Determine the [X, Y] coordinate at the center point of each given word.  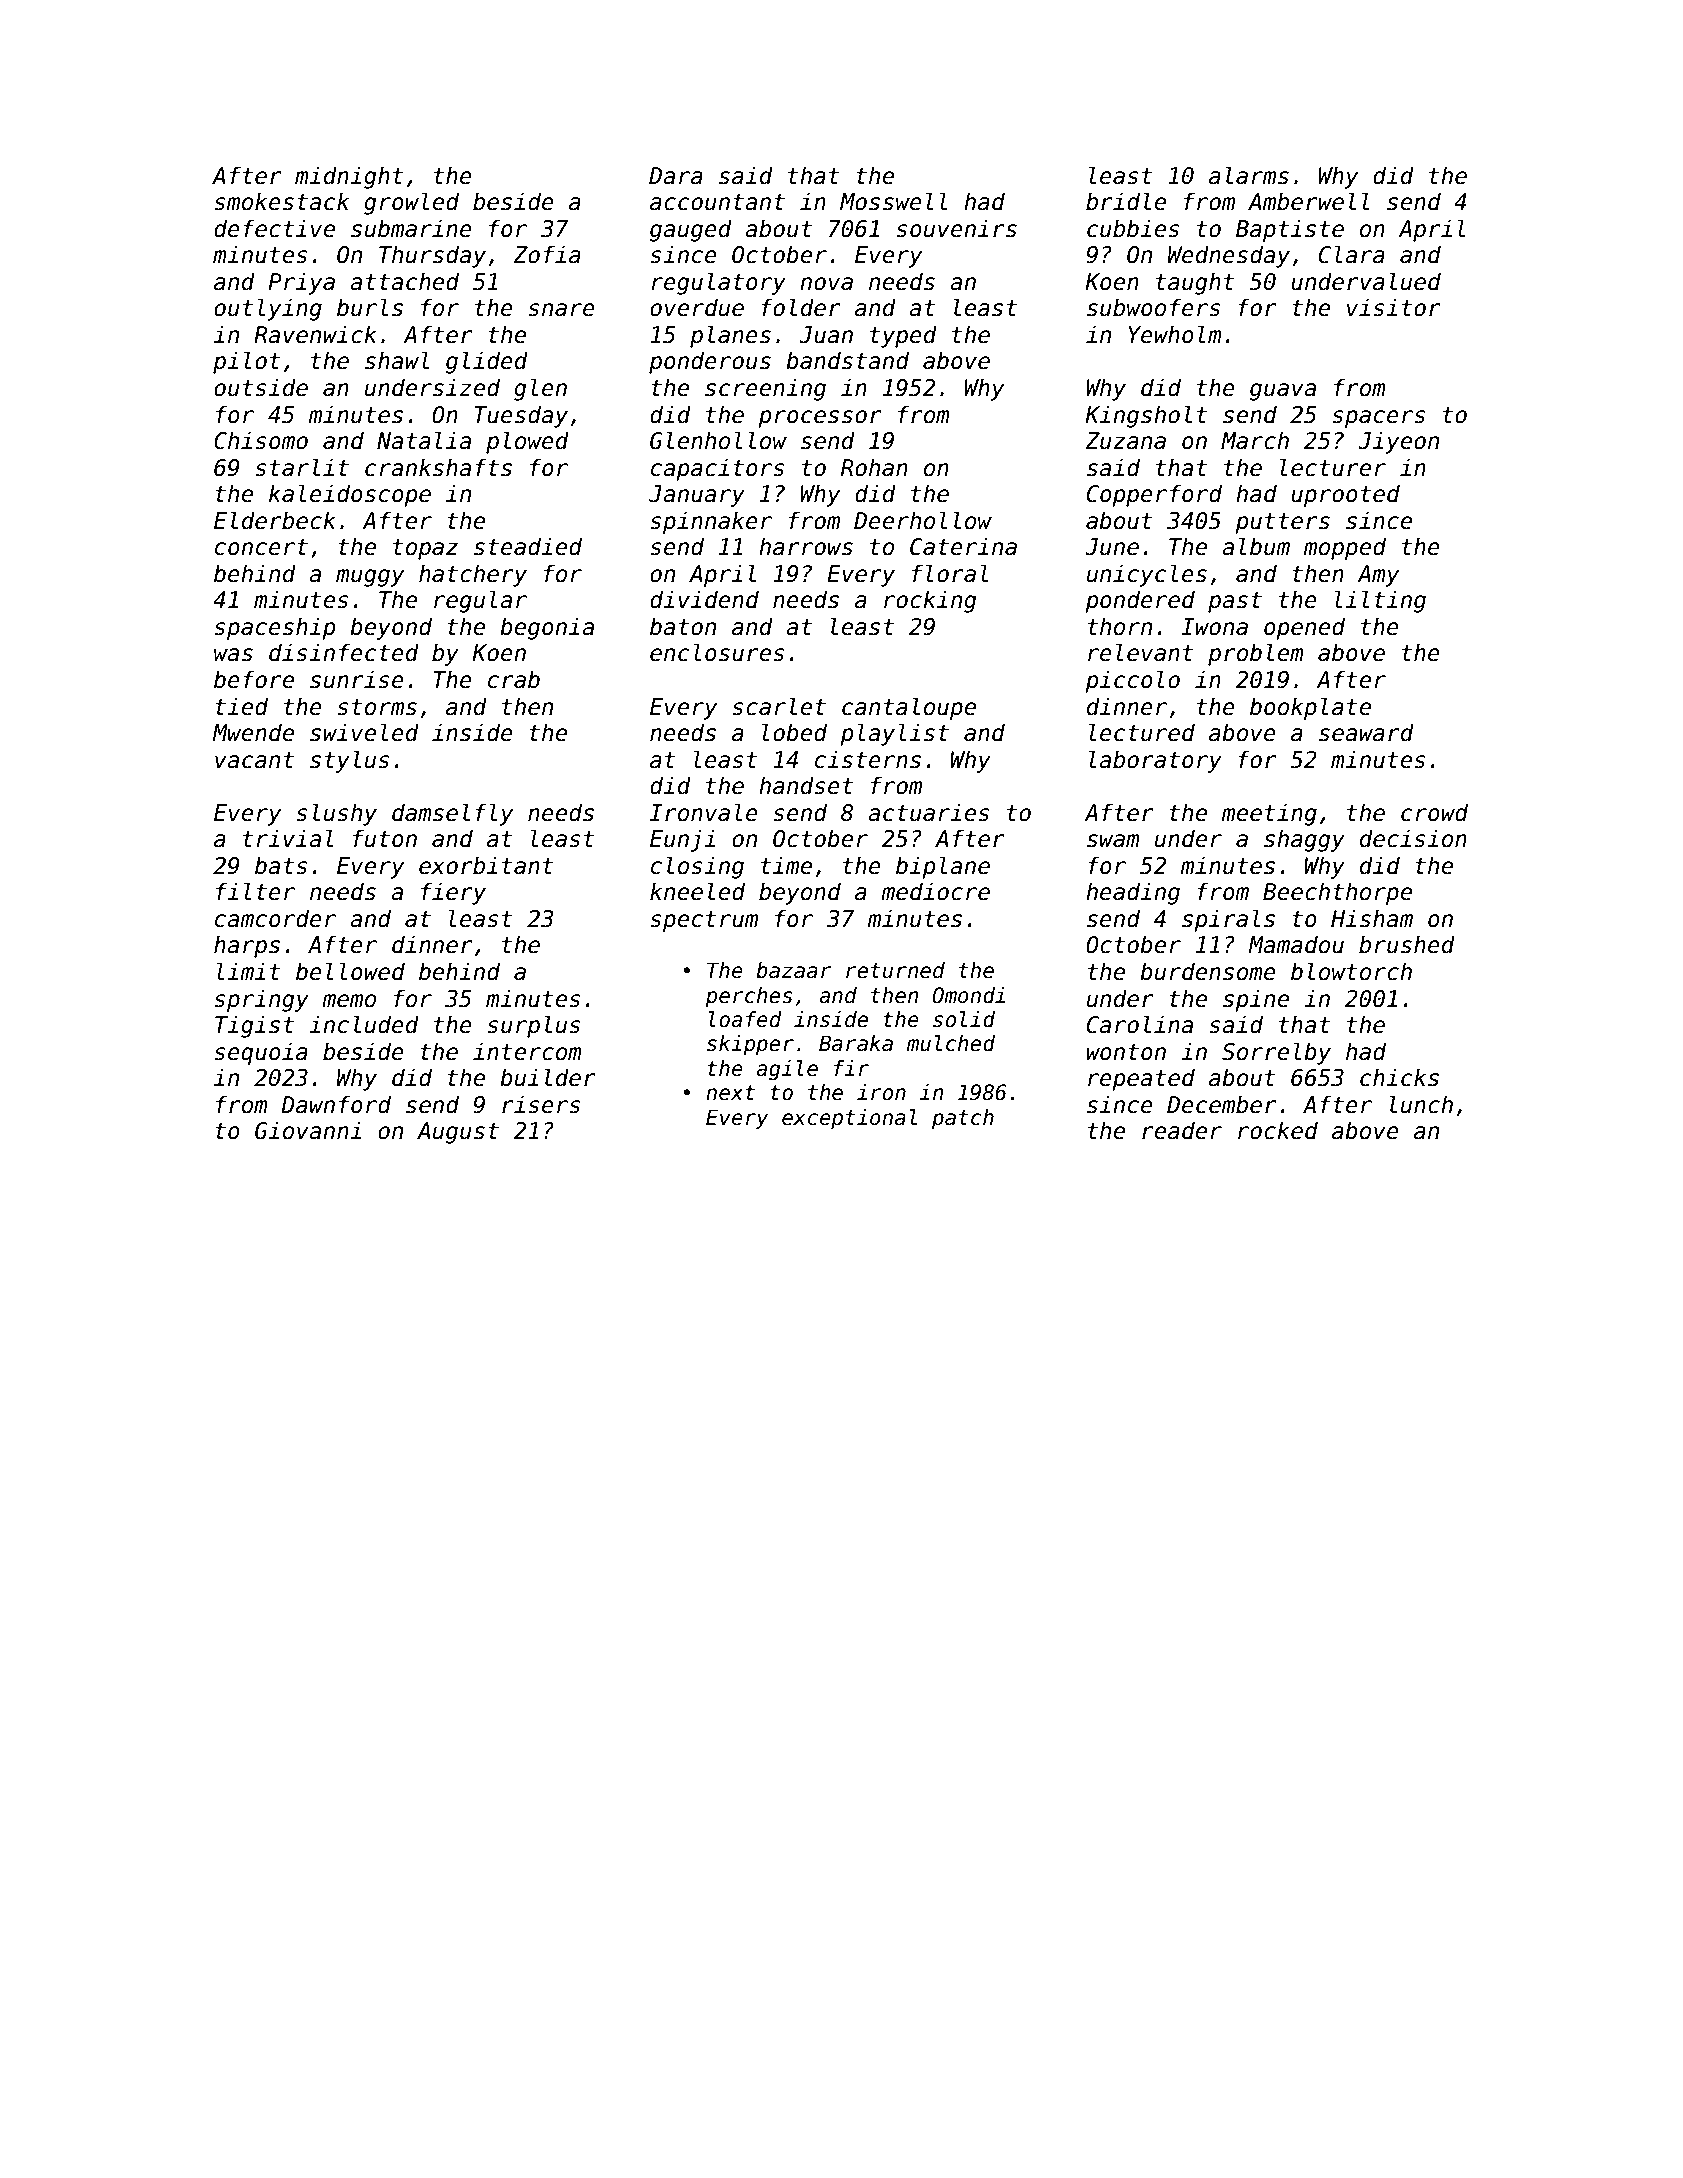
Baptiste [1290, 230]
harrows [806, 546]
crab [514, 679]
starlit [302, 467]
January [697, 496]
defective [274, 228]
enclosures [717, 652]
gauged [691, 230]
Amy [1378, 576]
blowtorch [1351, 971]
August [458, 1133]
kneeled [697, 891]
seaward [1366, 732]
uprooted [1345, 495]
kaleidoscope [350, 495]
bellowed [350, 971]
